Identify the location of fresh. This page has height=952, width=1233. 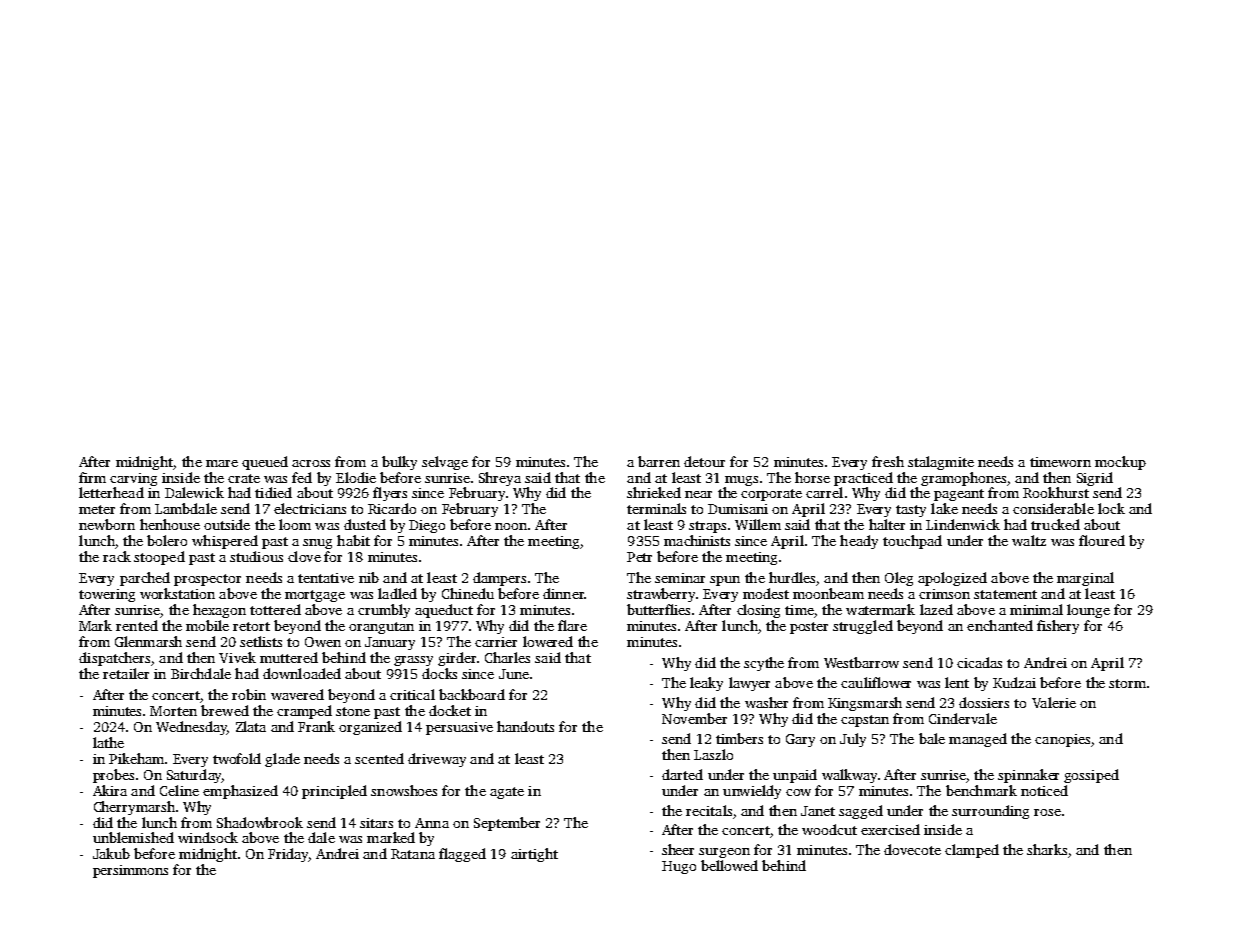
(888, 461).
